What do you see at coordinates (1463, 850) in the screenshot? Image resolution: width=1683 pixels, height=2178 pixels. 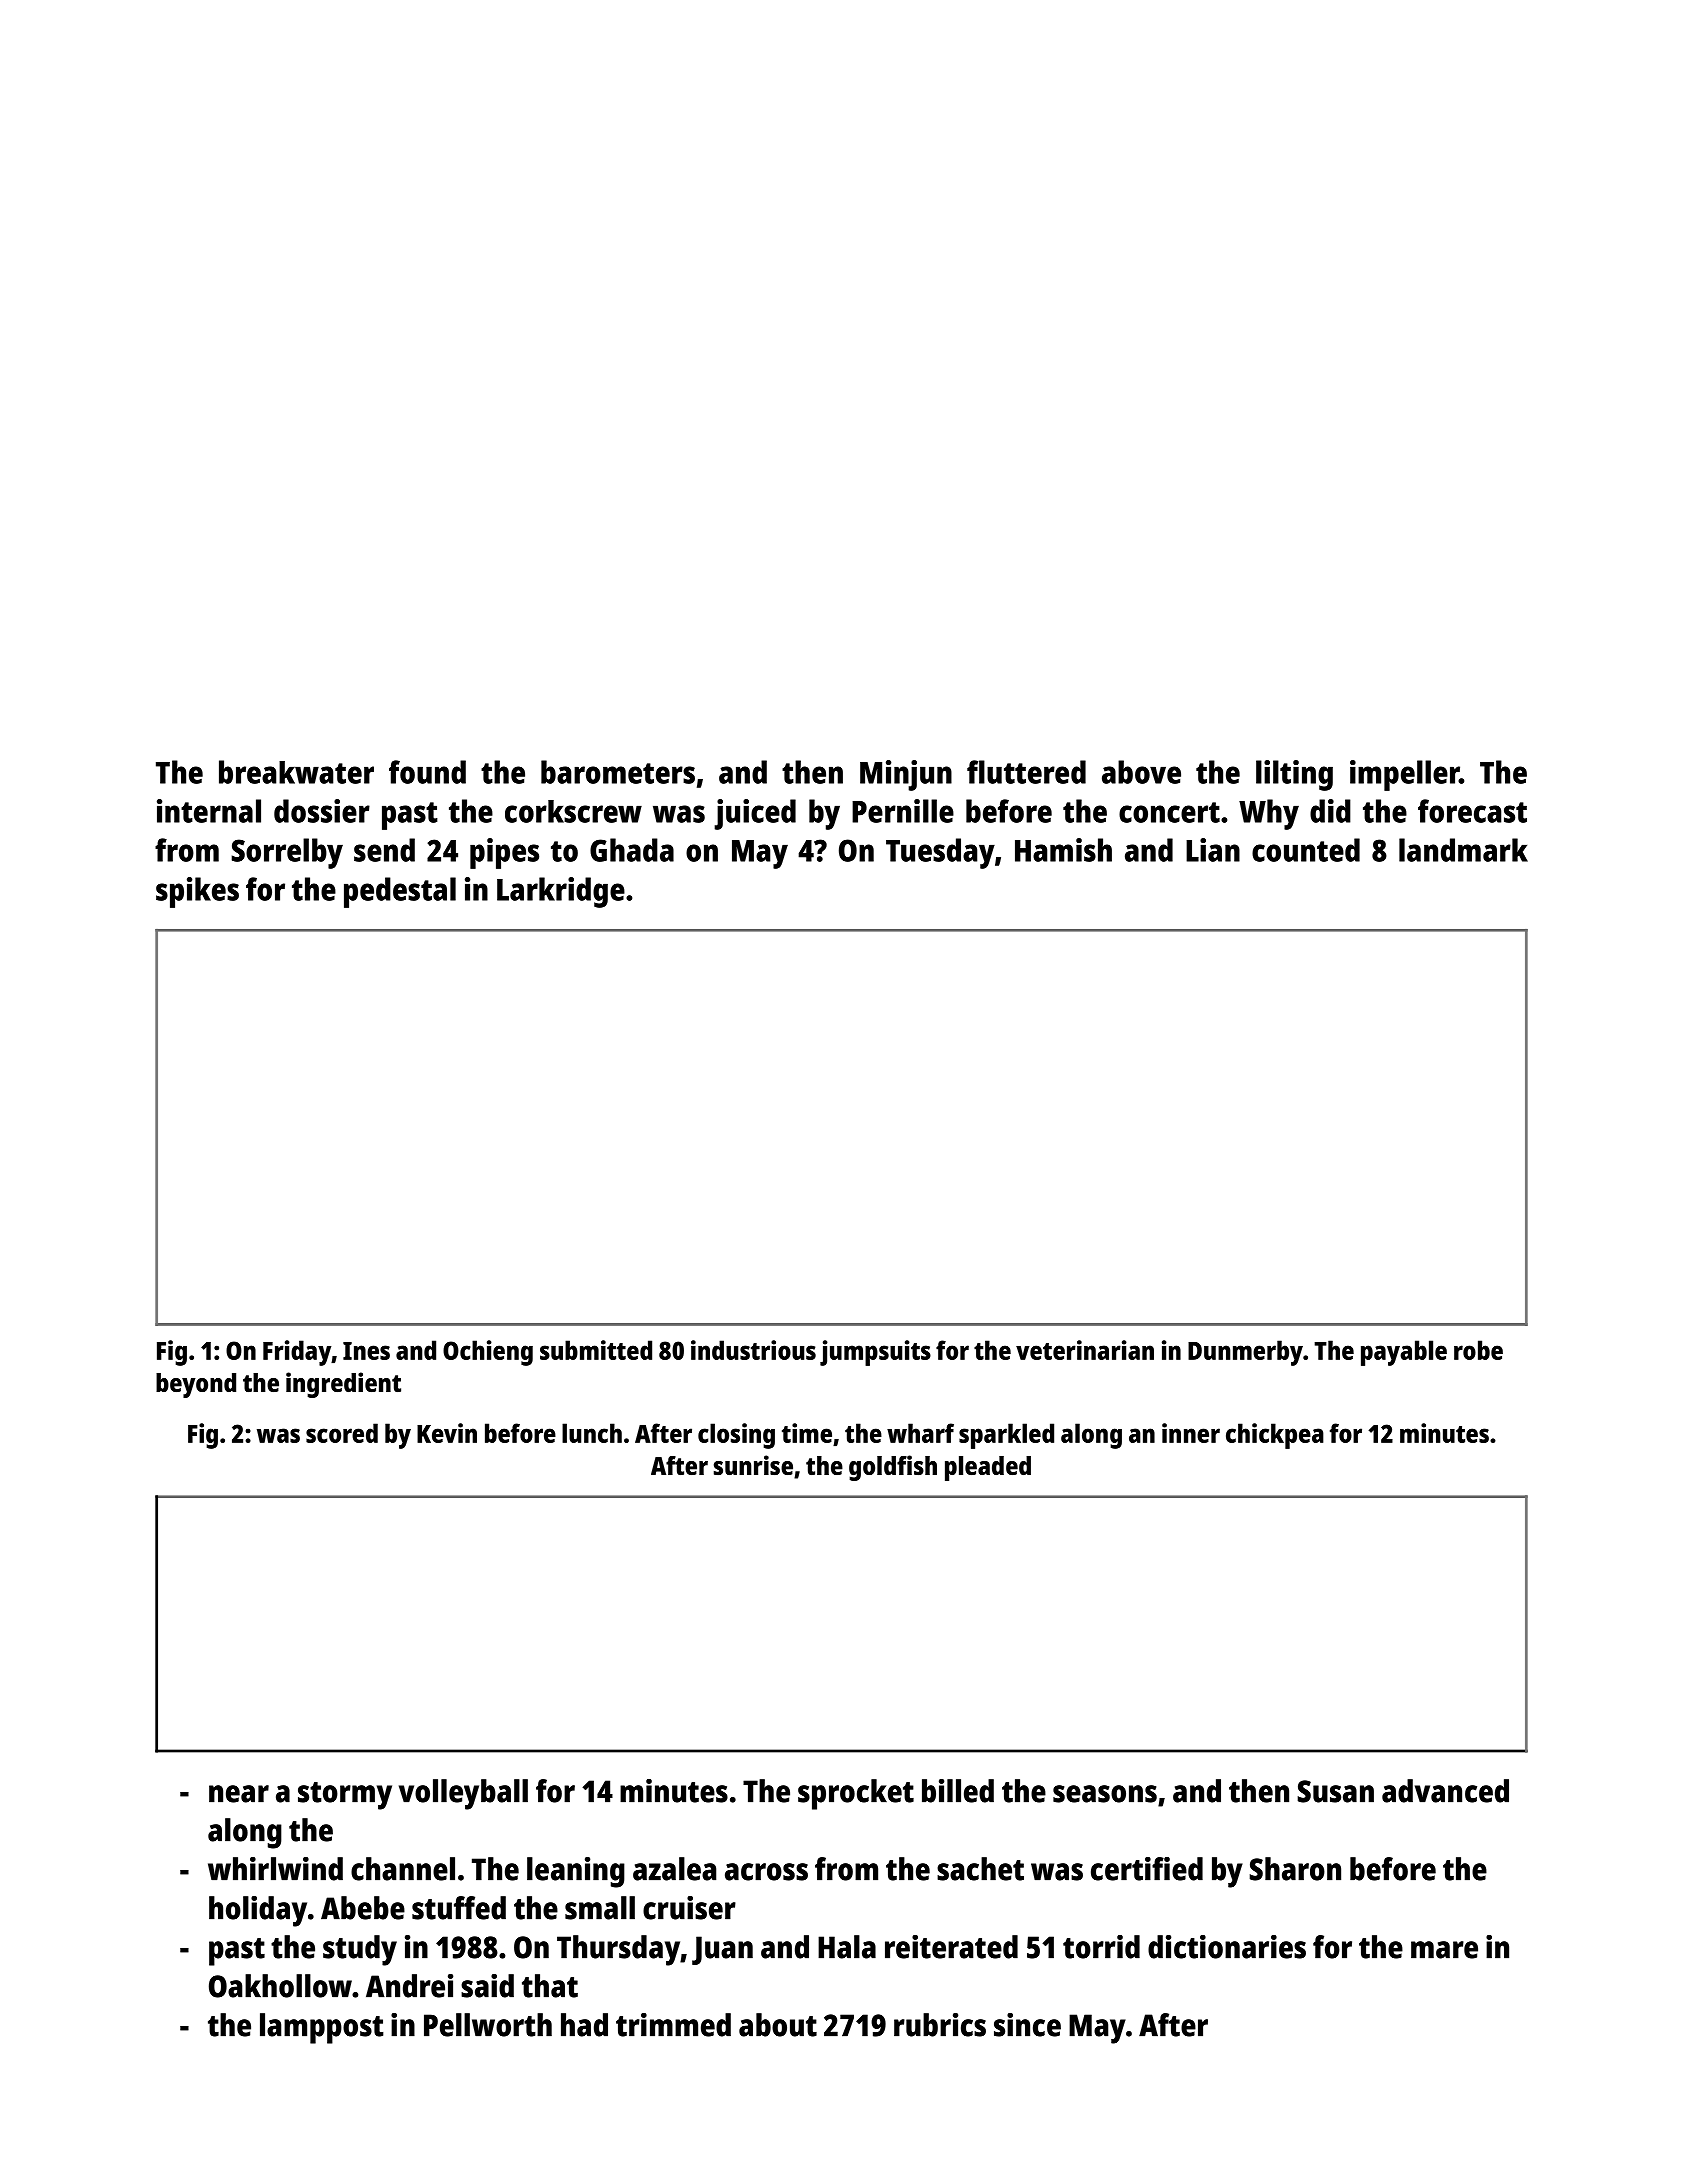 I see `landmark` at bounding box center [1463, 850].
